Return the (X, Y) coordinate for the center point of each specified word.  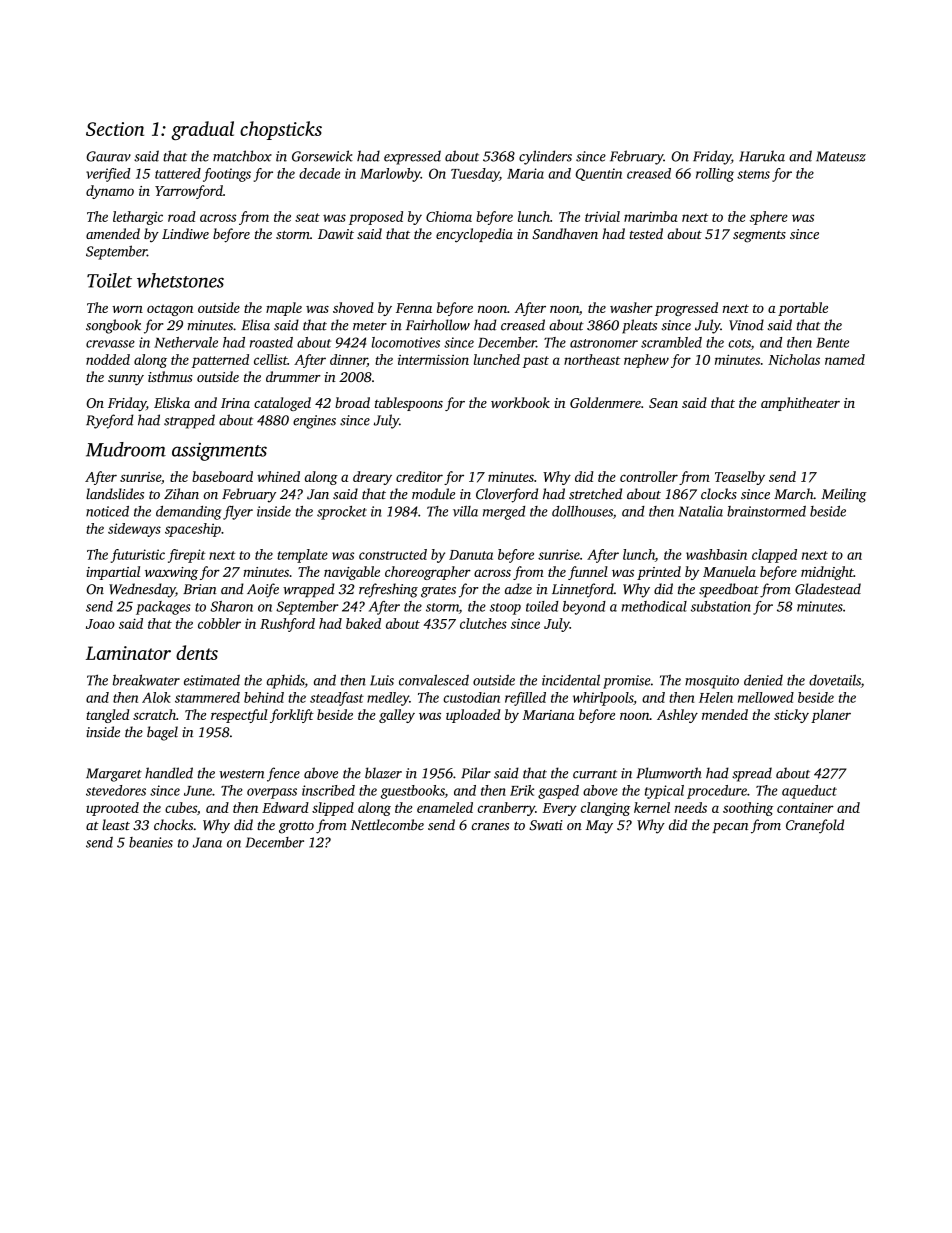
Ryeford (109, 421)
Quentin (599, 174)
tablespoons (409, 404)
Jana (207, 842)
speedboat (729, 590)
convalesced (434, 680)
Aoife (263, 590)
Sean (663, 403)
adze (518, 589)
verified (108, 175)
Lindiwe (185, 233)
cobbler (219, 623)
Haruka (762, 156)
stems (753, 174)
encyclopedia (474, 235)
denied (763, 680)
